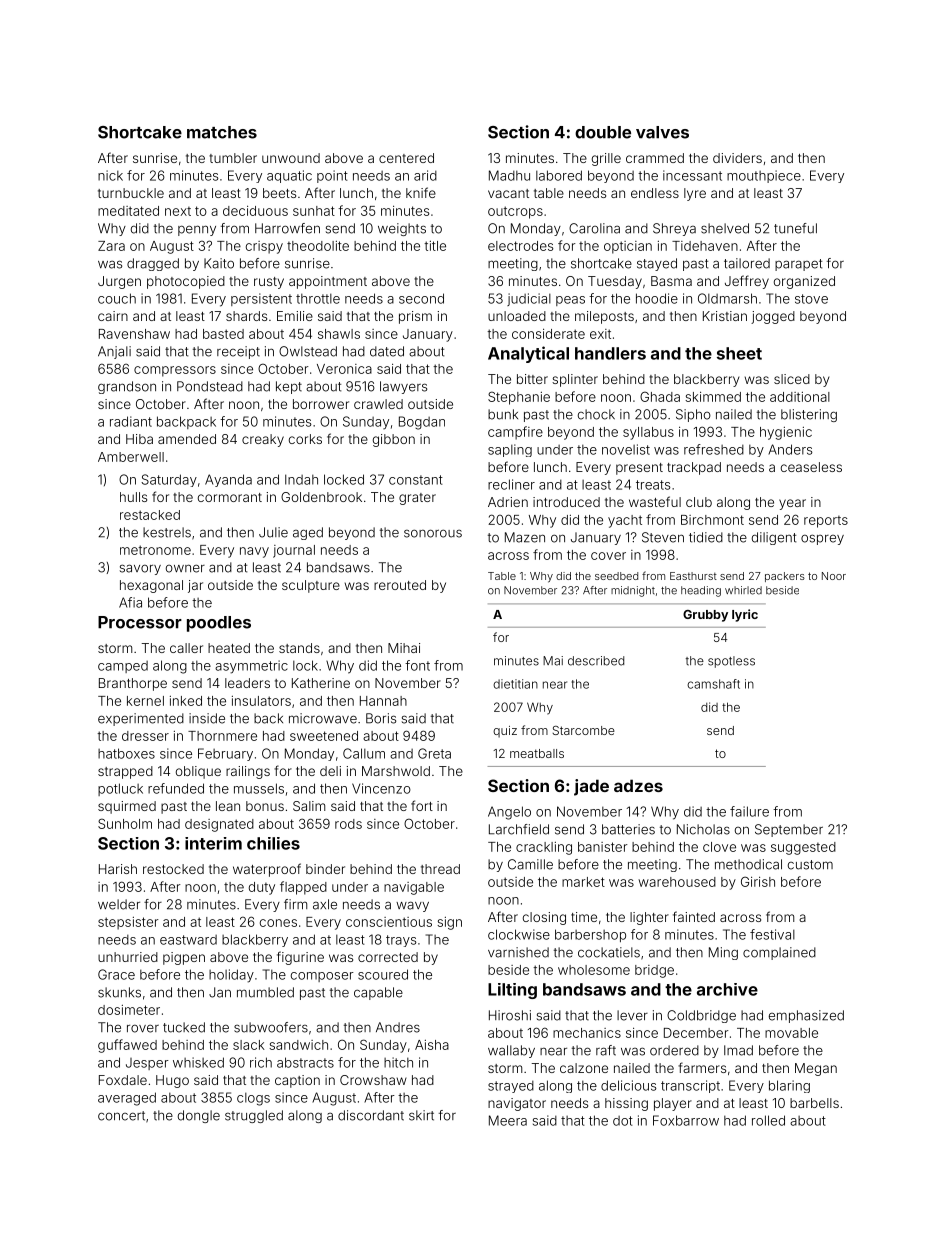 This image has width=952, height=1233. I want to click on double, so click(603, 132).
